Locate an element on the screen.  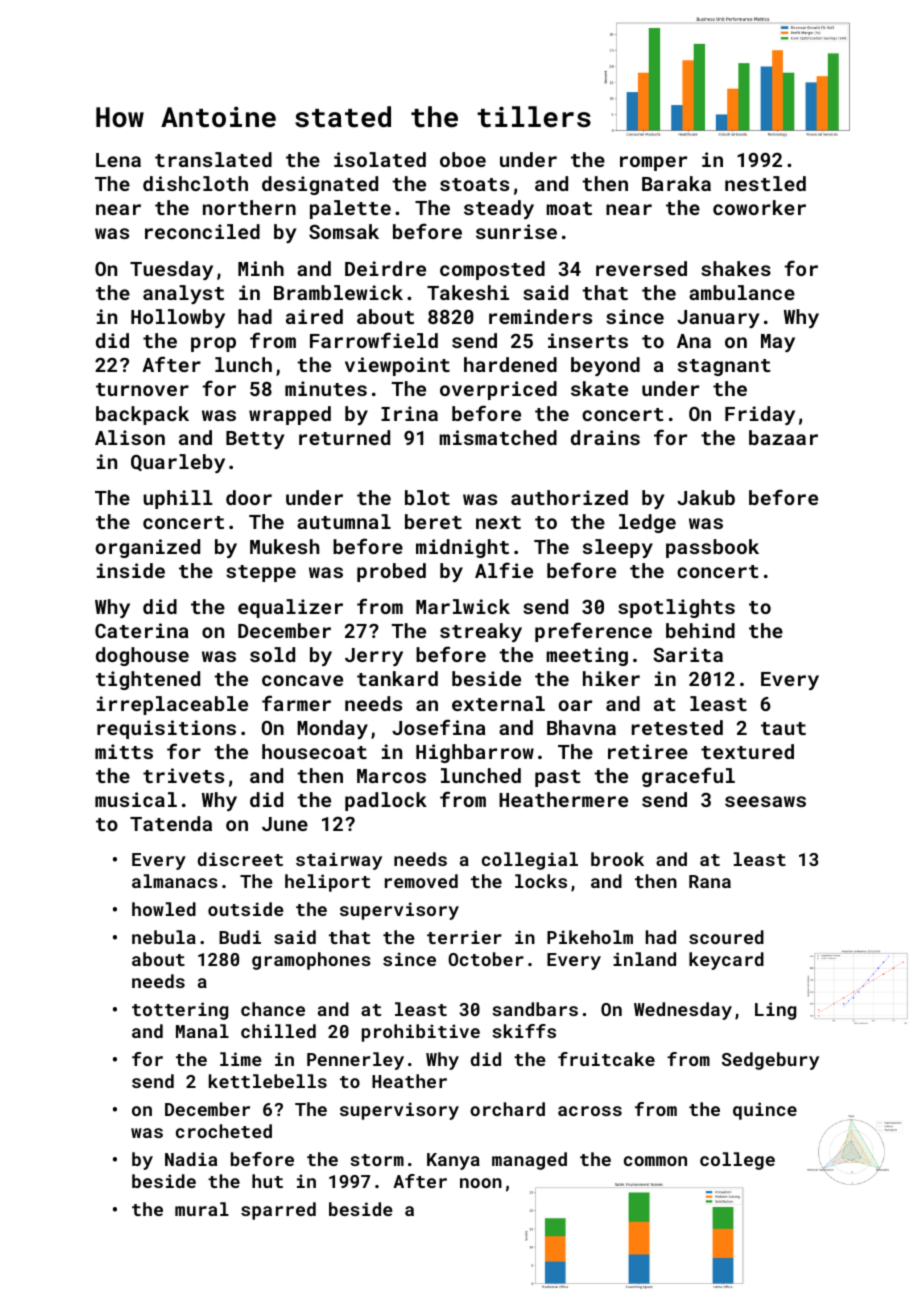
Ling is located at coordinates (775, 1011).
